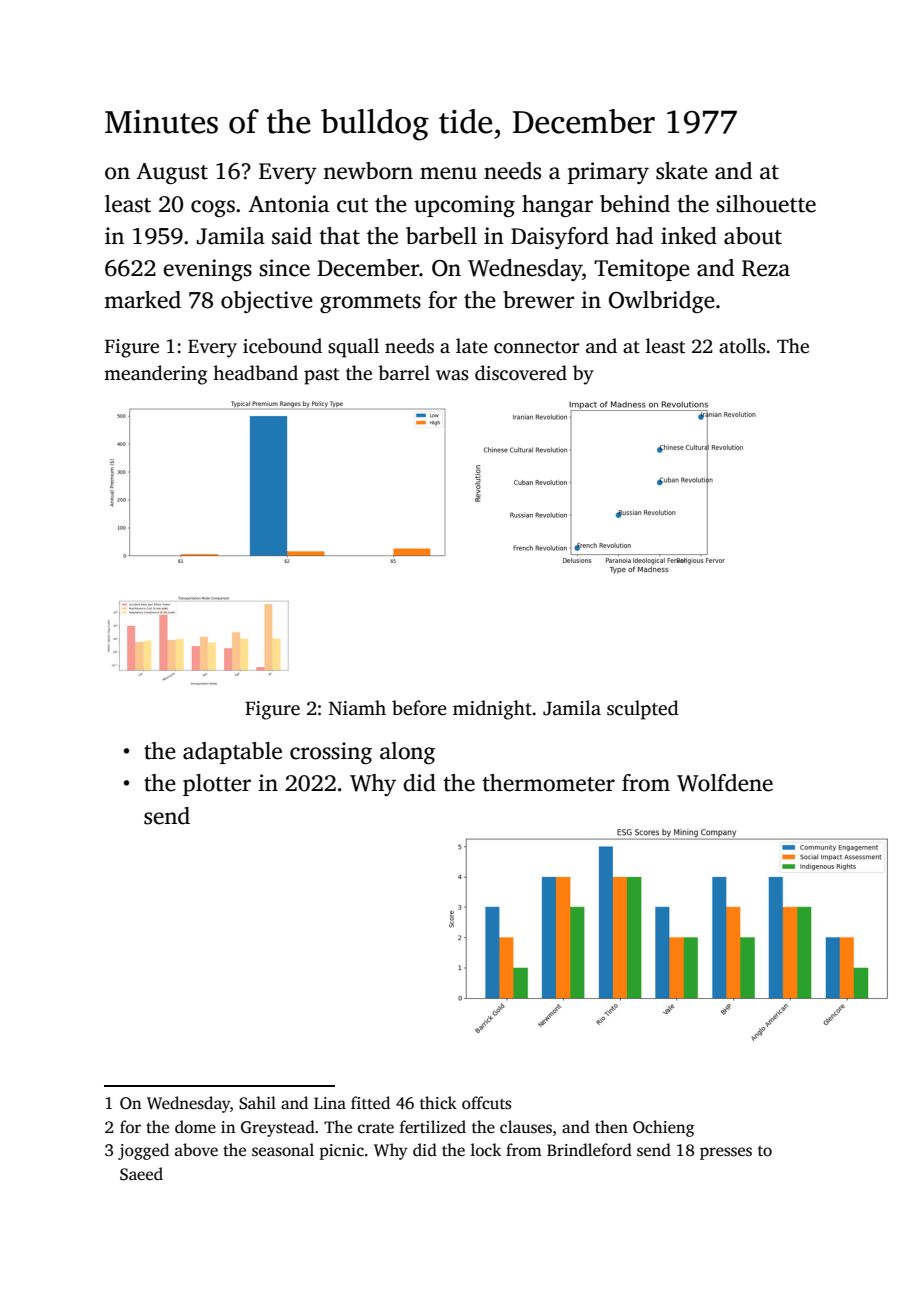  What do you see at coordinates (611, 1127) in the screenshot?
I see `then` at bounding box center [611, 1127].
